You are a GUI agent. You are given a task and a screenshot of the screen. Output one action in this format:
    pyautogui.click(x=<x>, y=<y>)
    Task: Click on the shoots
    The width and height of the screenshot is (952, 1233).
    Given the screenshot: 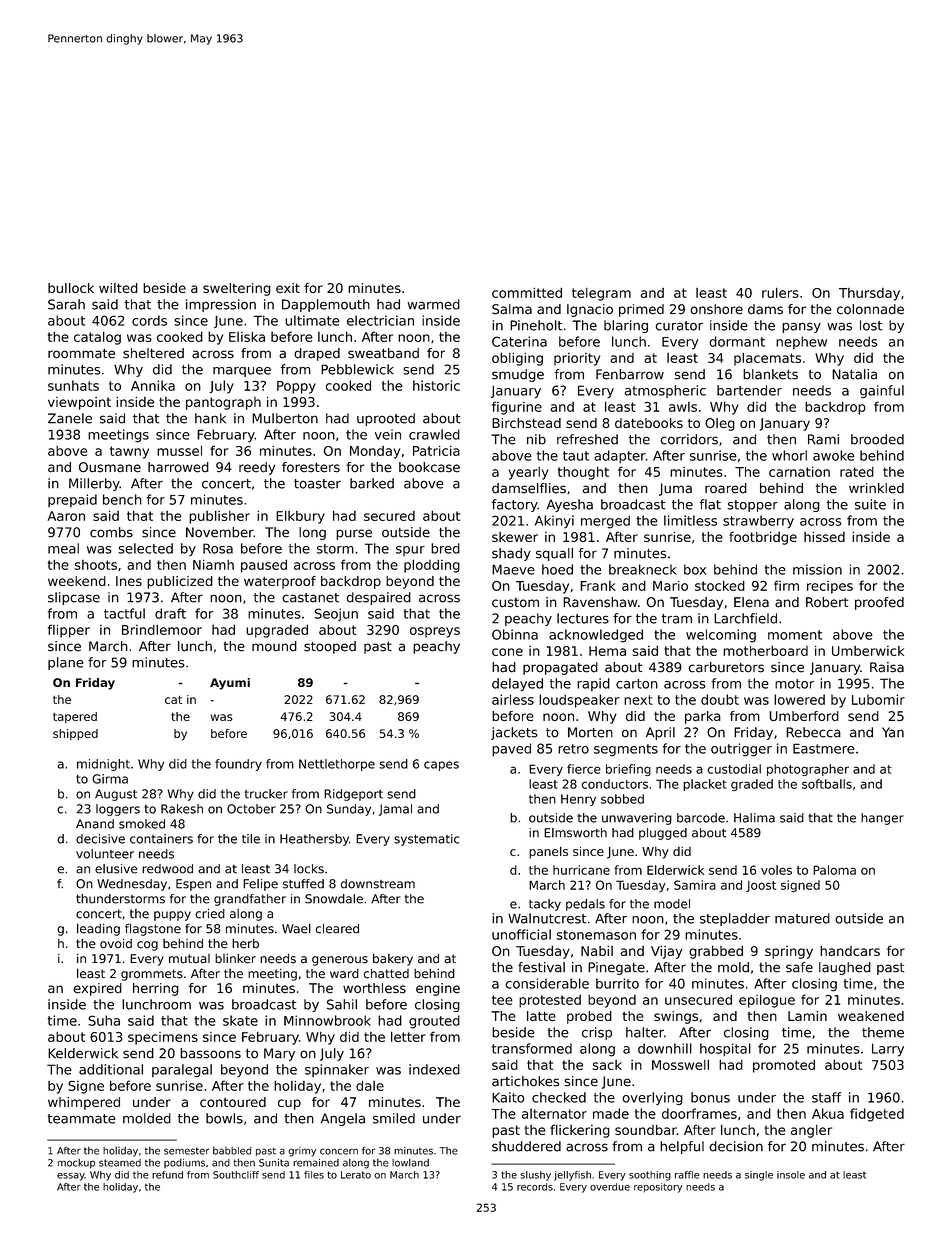 What is the action you would take?
    pyautogui.click(x=96, y=565)
